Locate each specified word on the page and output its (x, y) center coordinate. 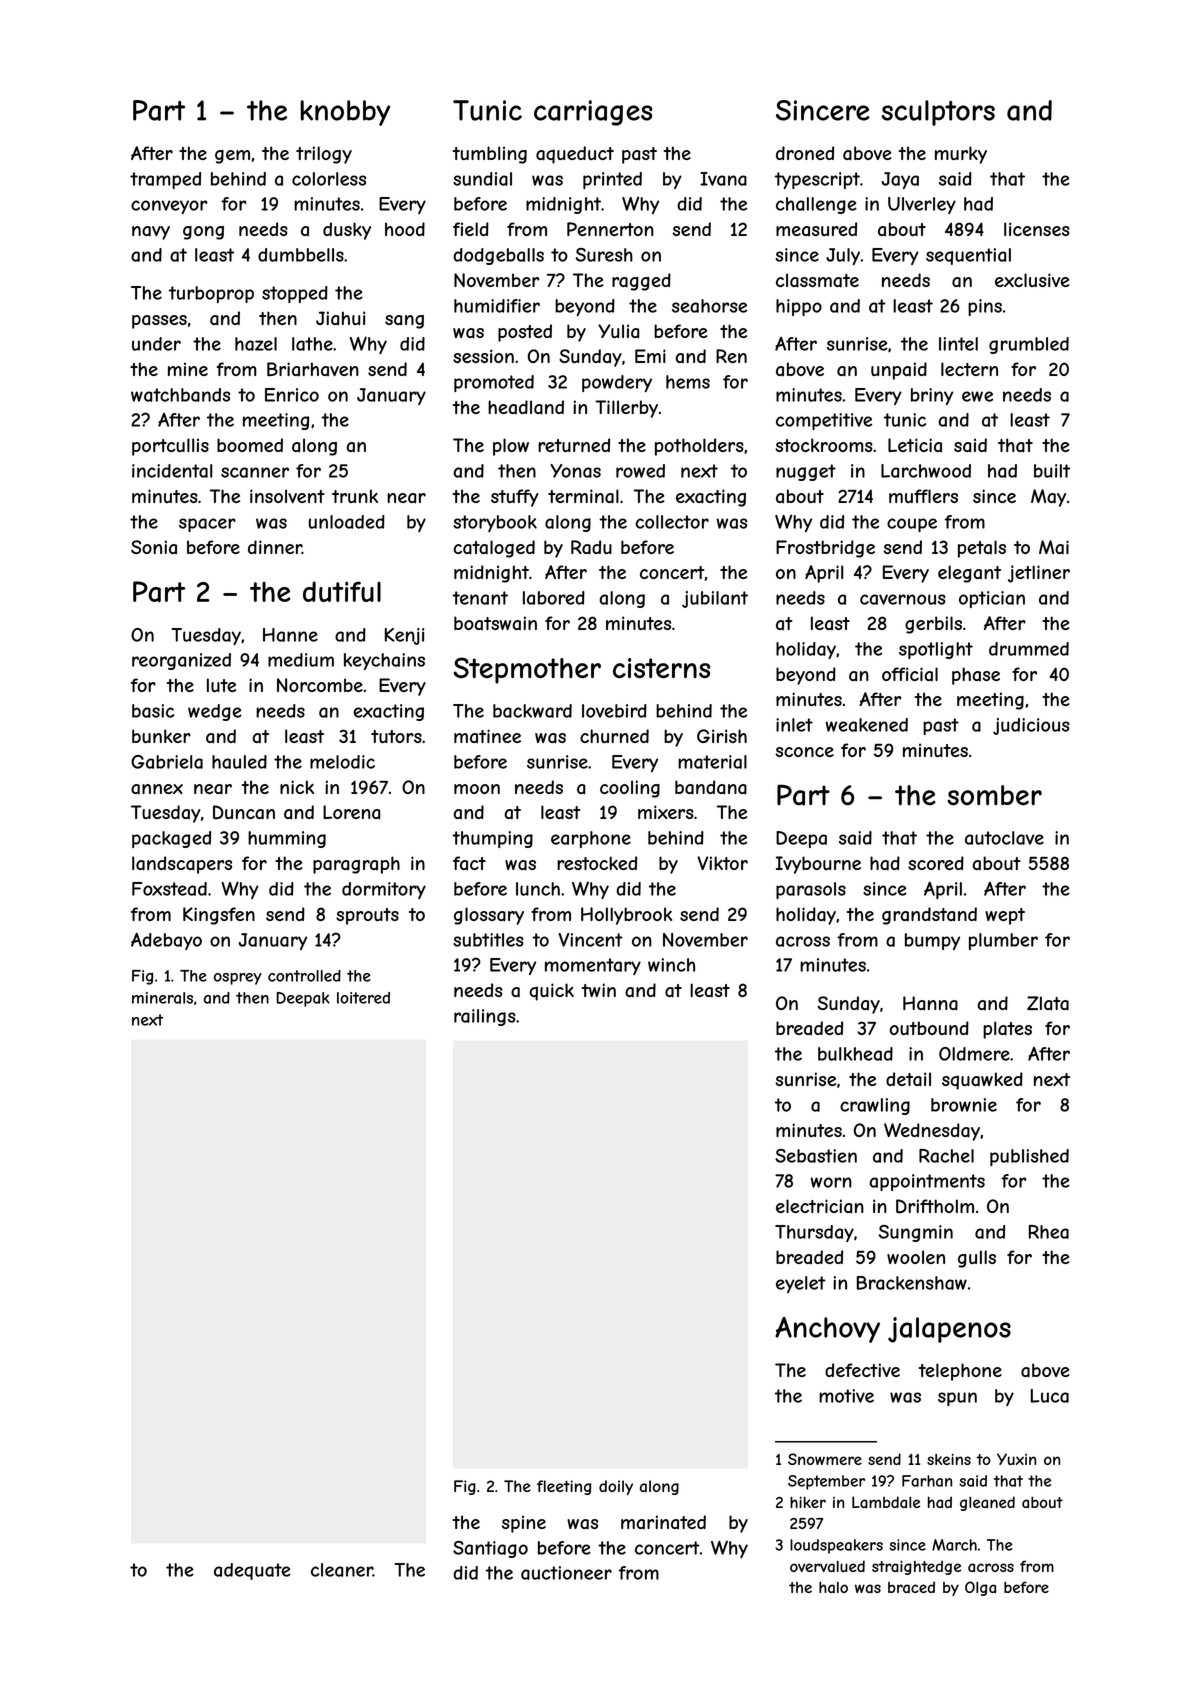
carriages (593, 113)
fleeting (564, 1487)
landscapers (182, 865)
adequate (252, 1571)
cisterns (661, 668)
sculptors (938, 113)
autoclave (1004, 838)
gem (232, 157)
